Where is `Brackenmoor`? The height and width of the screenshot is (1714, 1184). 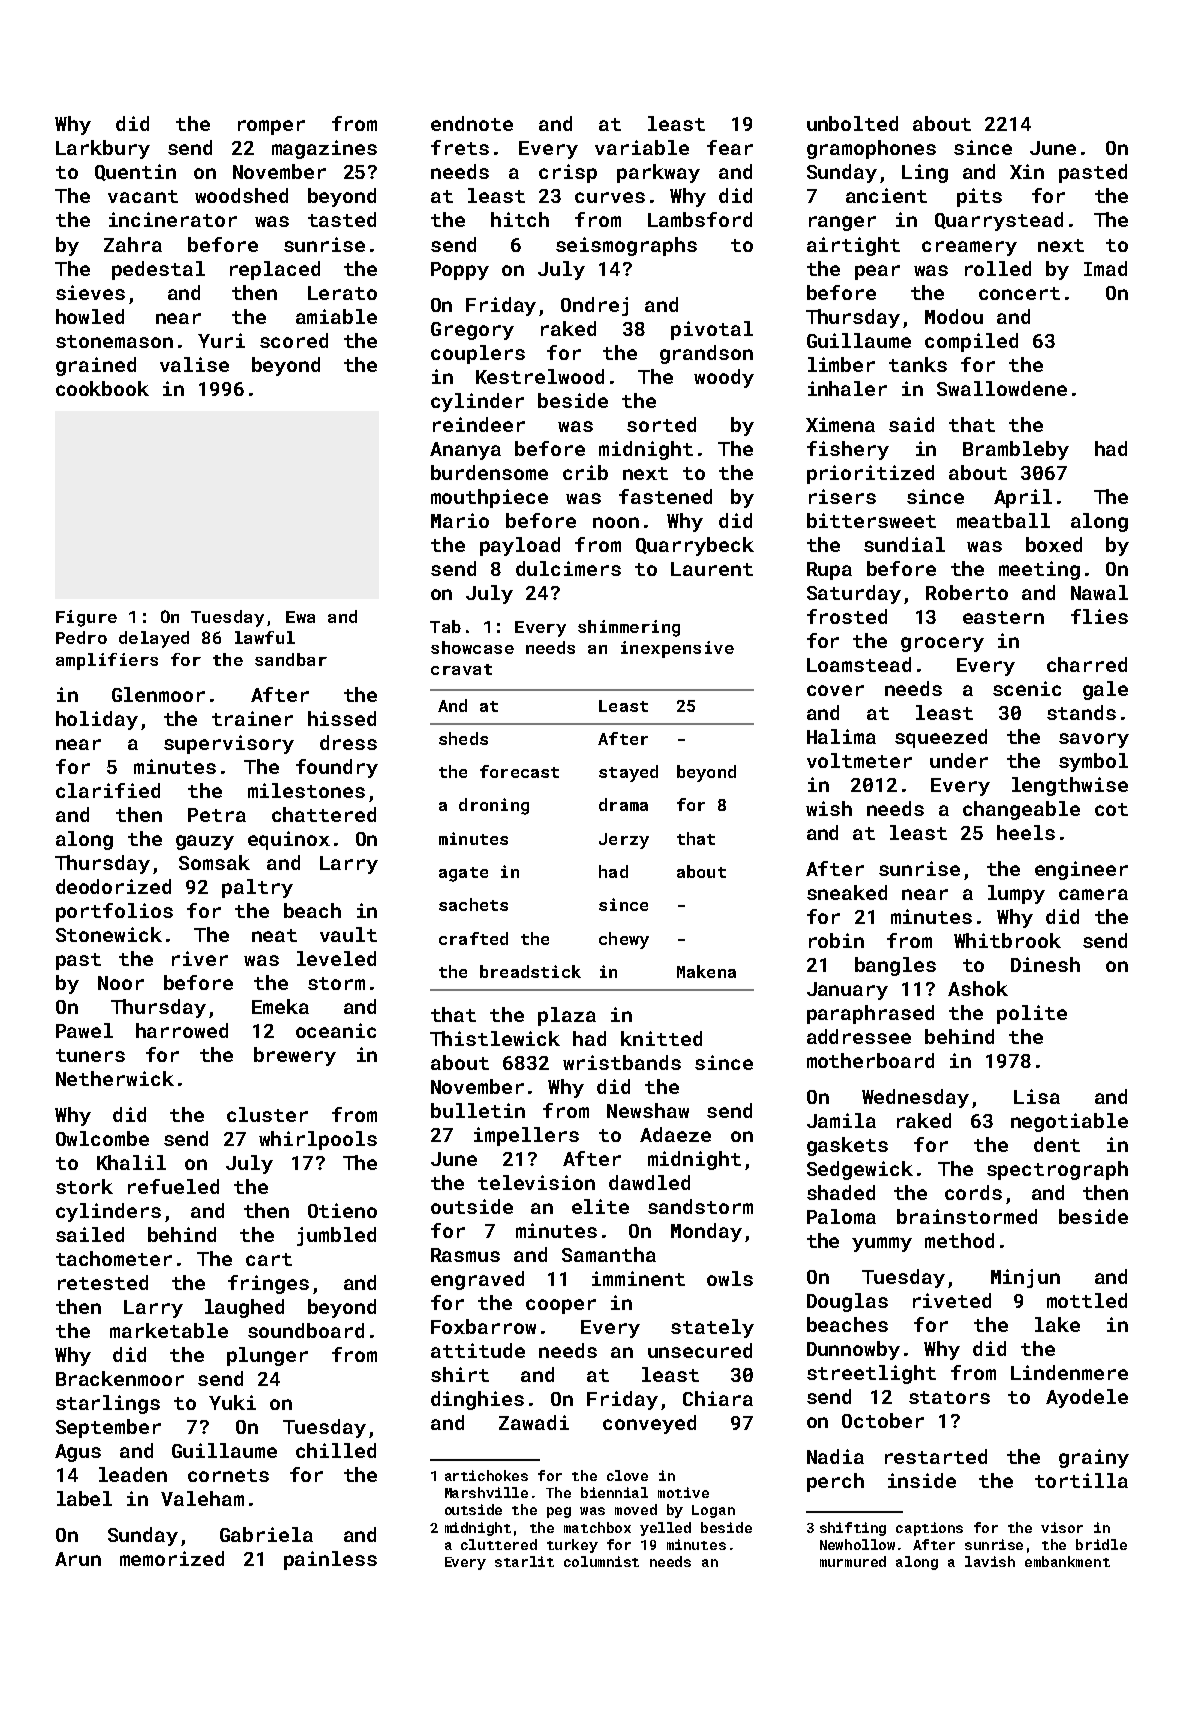
Brackenmoor is located at coordinates (120, 1378).
